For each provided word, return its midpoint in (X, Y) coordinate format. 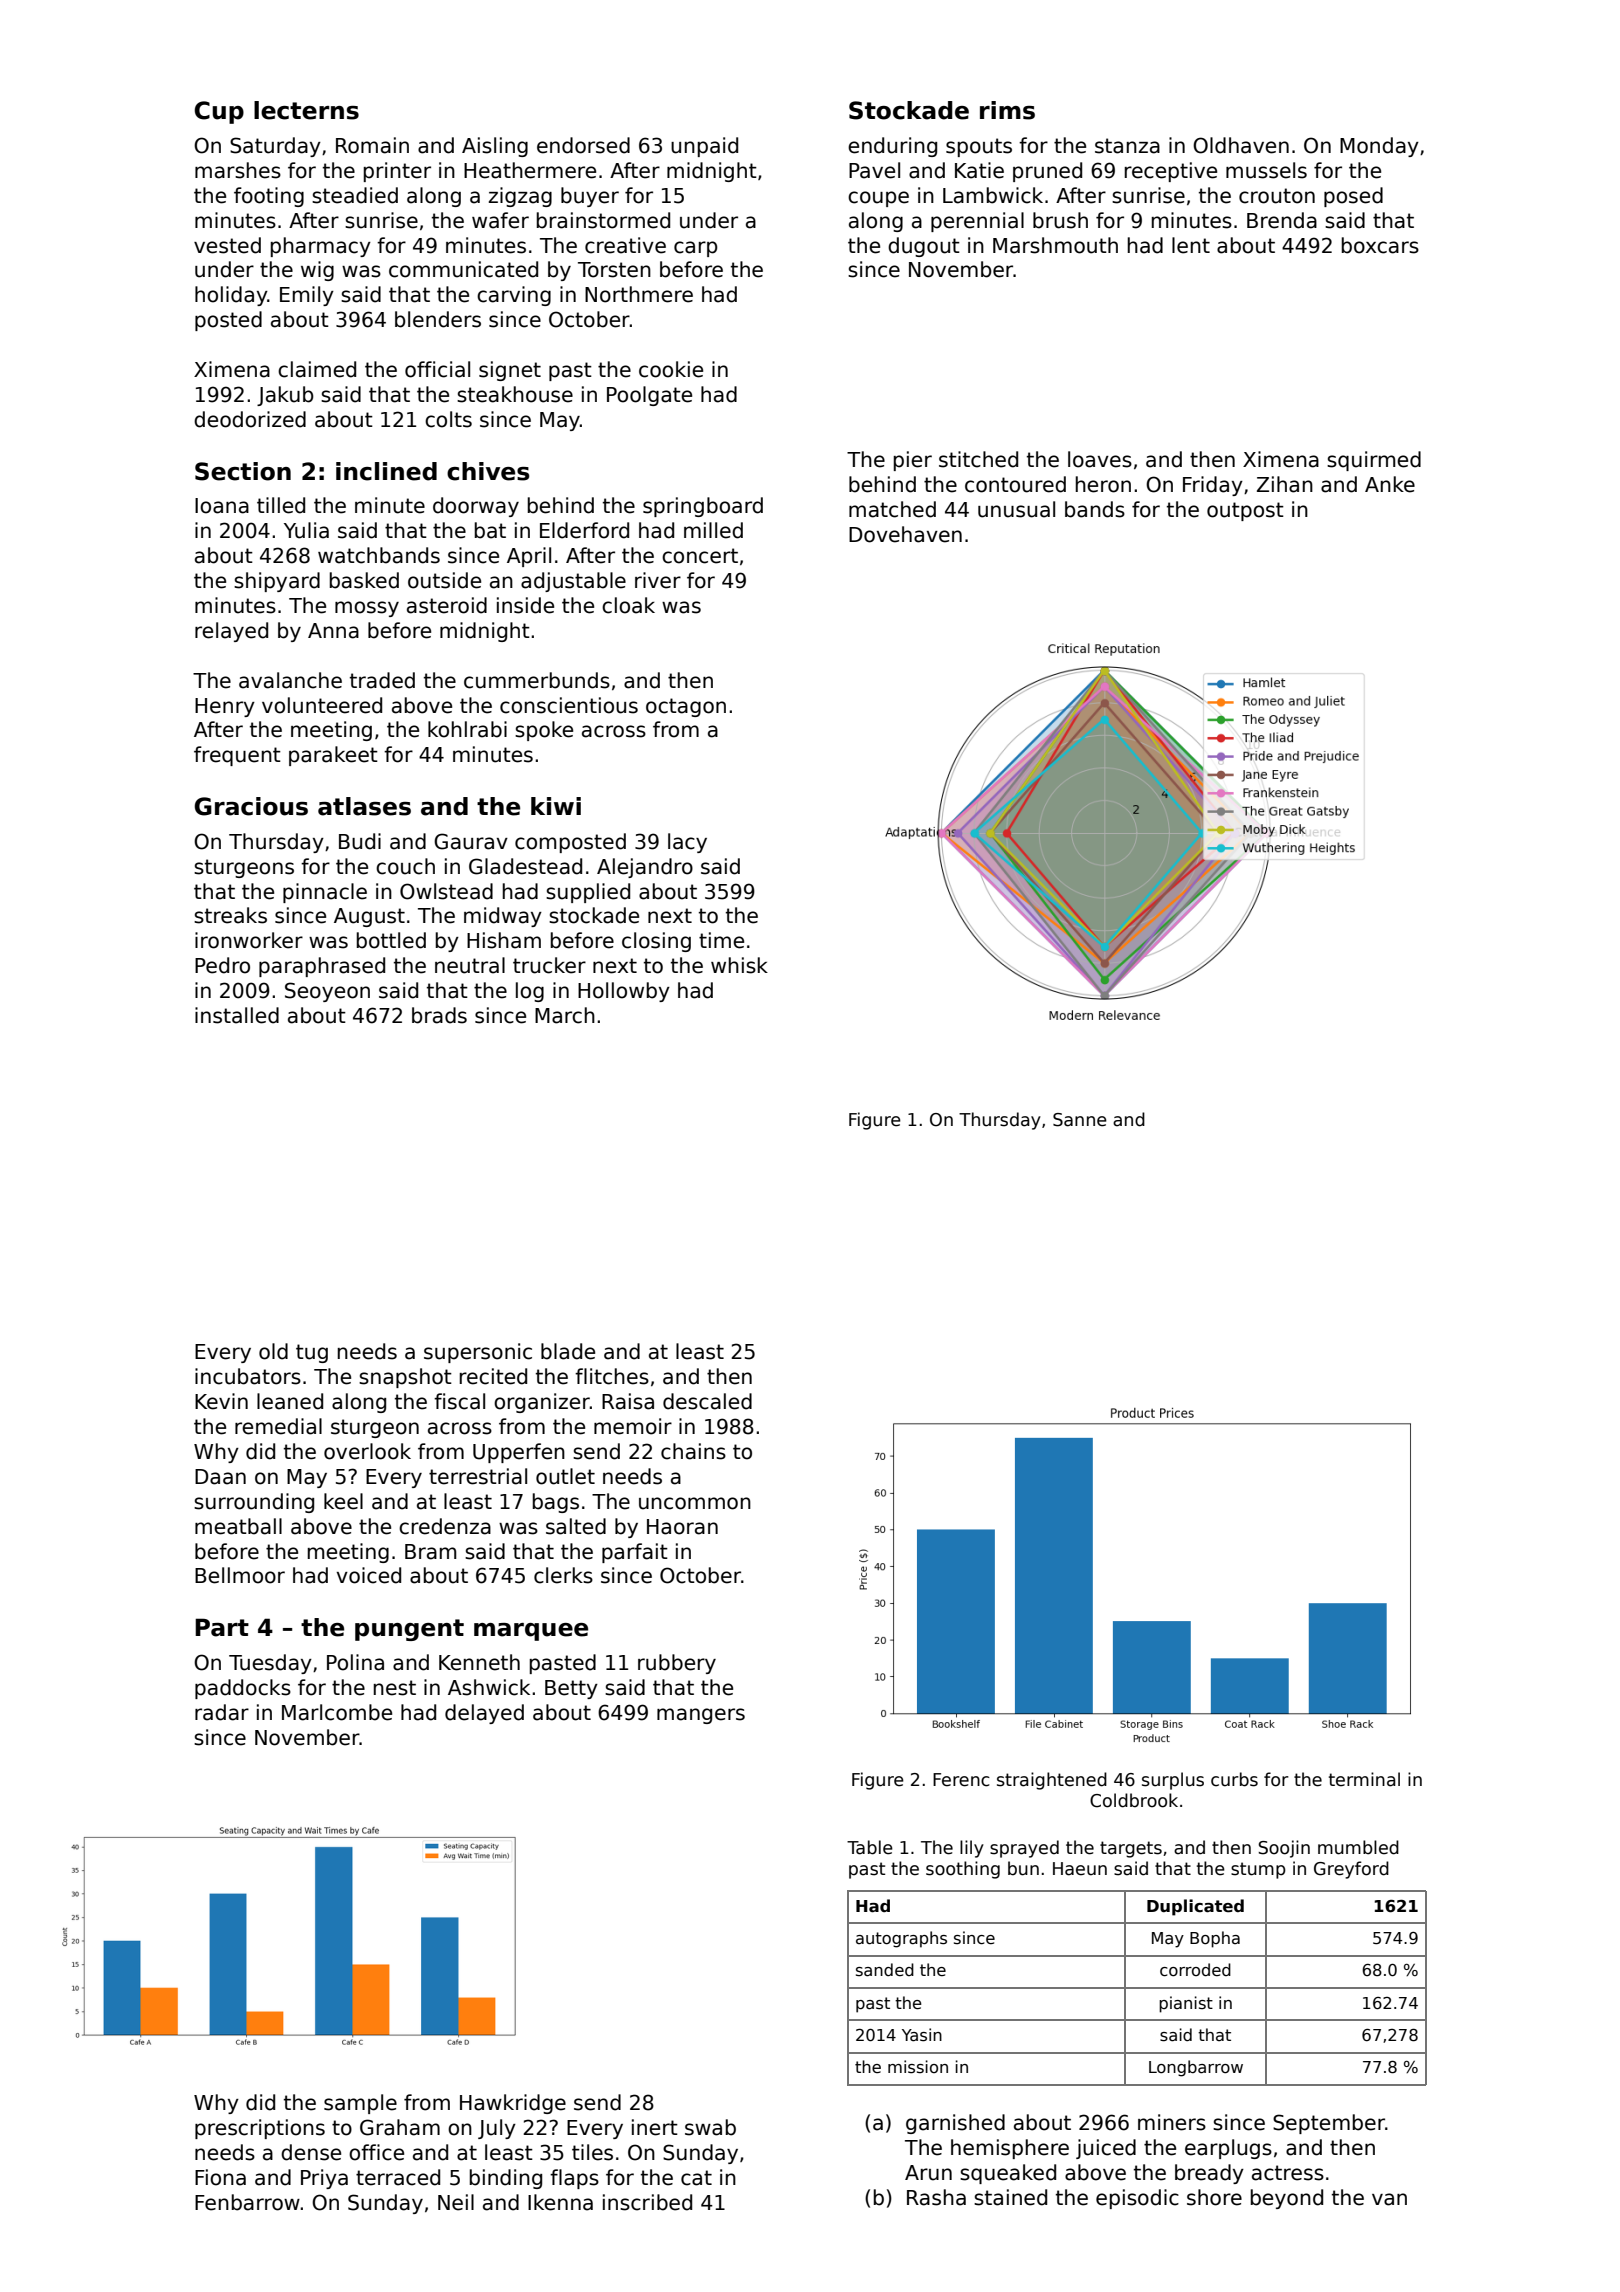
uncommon (695, 1503)
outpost (1245, 511)
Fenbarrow (247, 2202)
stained (1010, 2197)
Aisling (495, 147)
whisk (739, 965)
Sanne (1080, 1120)
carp (696, 249)
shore (1214, 2197)
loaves (1100, 459)
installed (237, 1015)
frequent (237, 756)
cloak (628, 605)
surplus (1173, 1781)
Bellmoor (240, 1575)
